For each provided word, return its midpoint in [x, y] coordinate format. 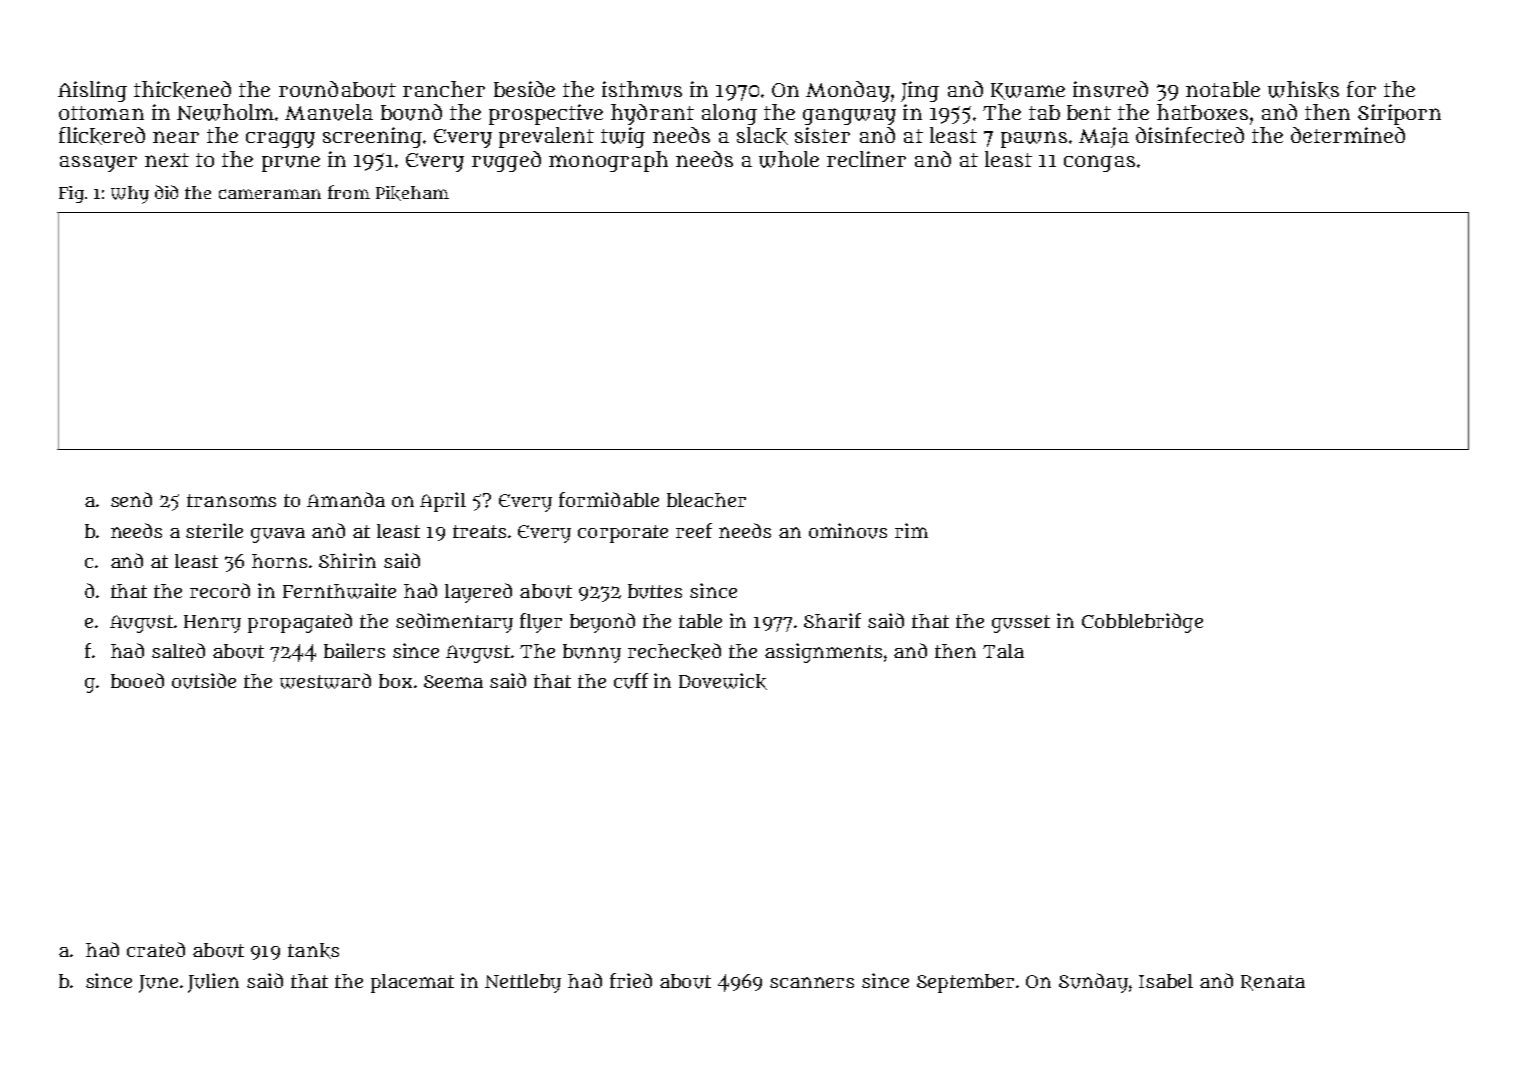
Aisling [92, 91]
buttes [655, 591]
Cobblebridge [1142, 623]
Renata [1273, 983]
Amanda [346, 499]
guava [278, 535]
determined [1348, 135]
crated [156, 949]
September [965, 983]
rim [911, 530]
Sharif [832, 620]
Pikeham [412, 193]
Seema [453, 681]
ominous [848, 531]
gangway [849, 116]
